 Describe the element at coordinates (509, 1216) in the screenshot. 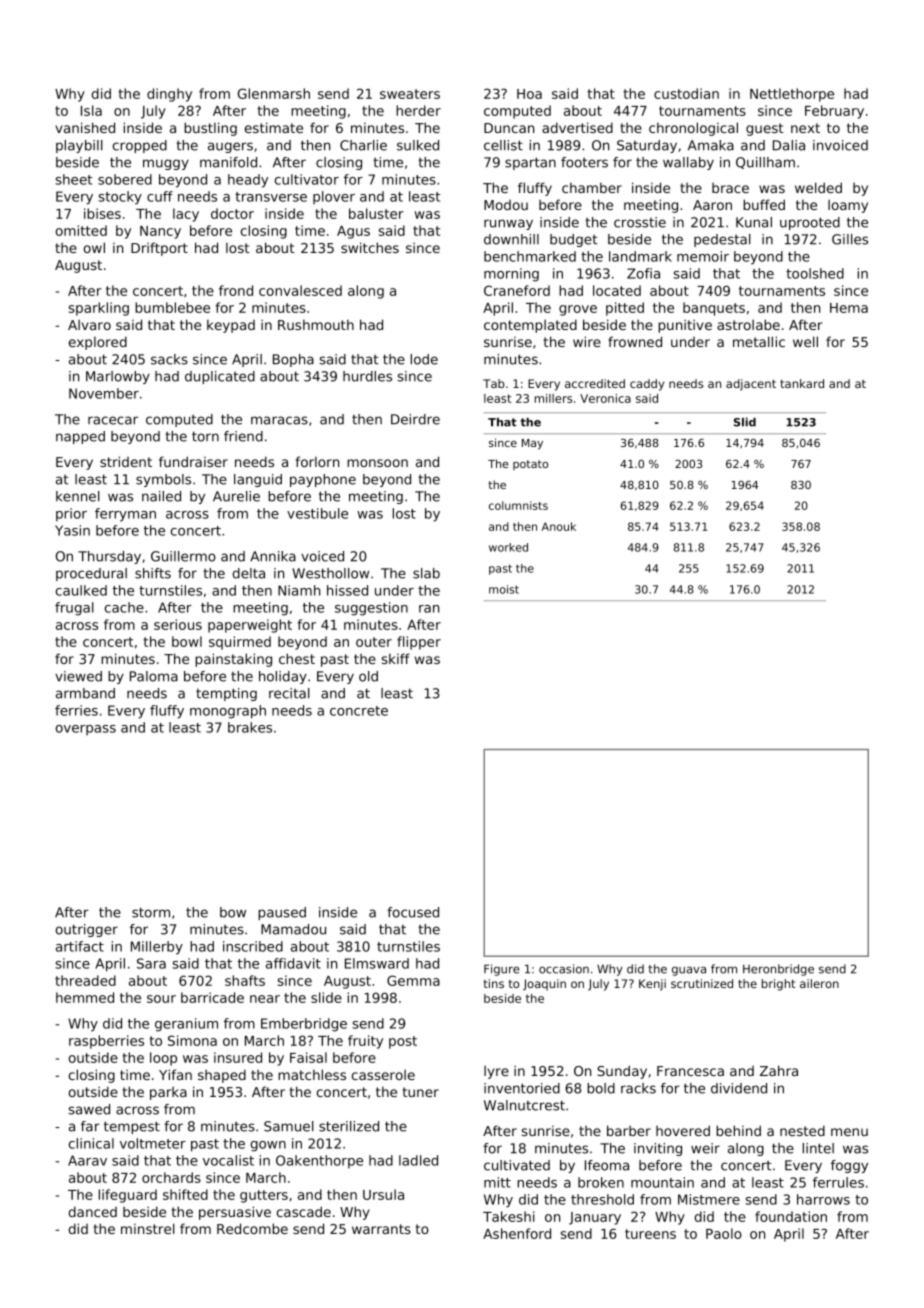

I see `Takeshi` at that location.
